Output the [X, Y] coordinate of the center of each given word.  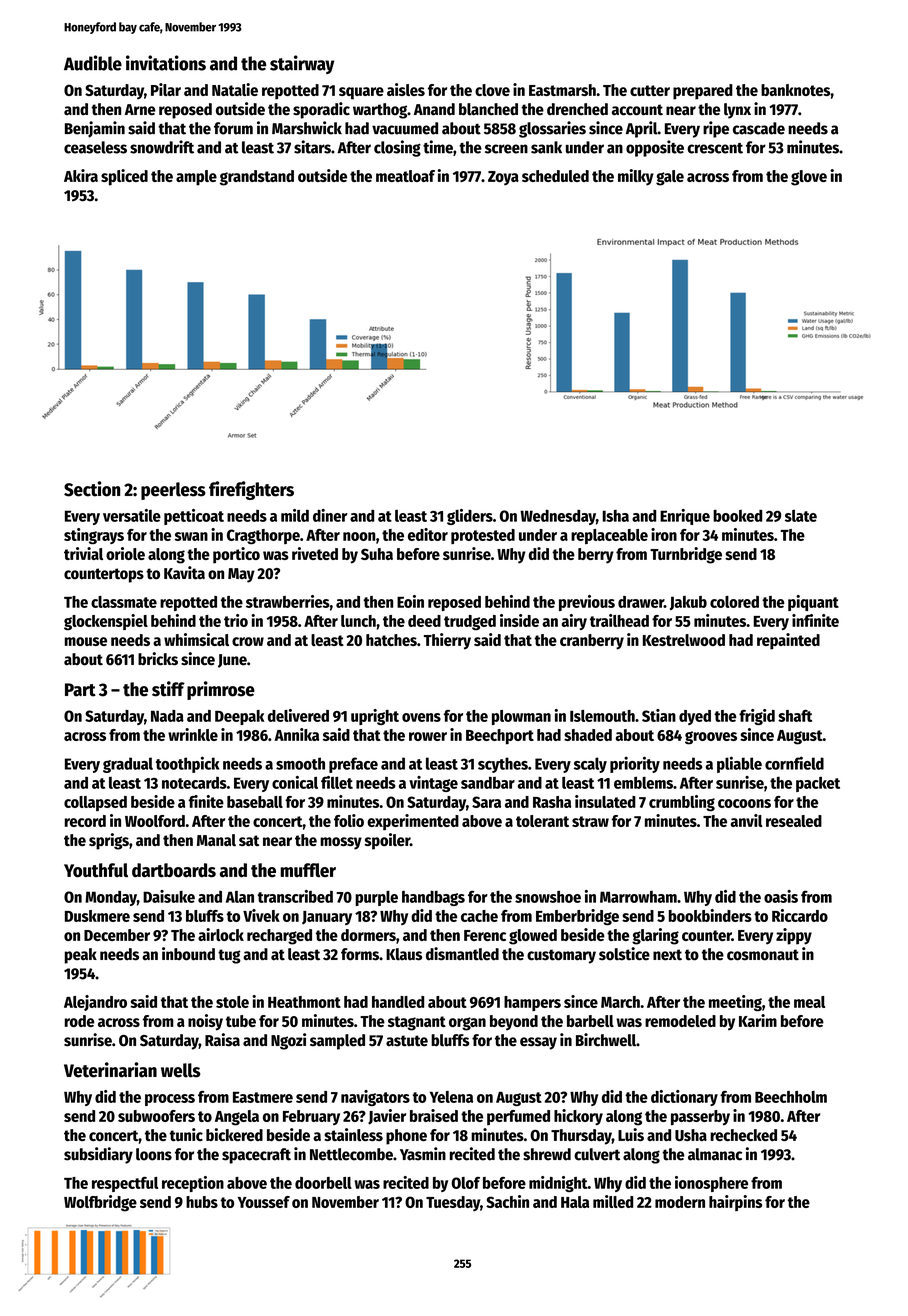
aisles [406, 89]
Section [92, 489]
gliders [470, 517]
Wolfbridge [100, 1203]
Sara [486, 802]
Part [80, 690]
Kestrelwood [684, 640]
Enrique [685, 517]
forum [233, 128]
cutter [650, 90]
